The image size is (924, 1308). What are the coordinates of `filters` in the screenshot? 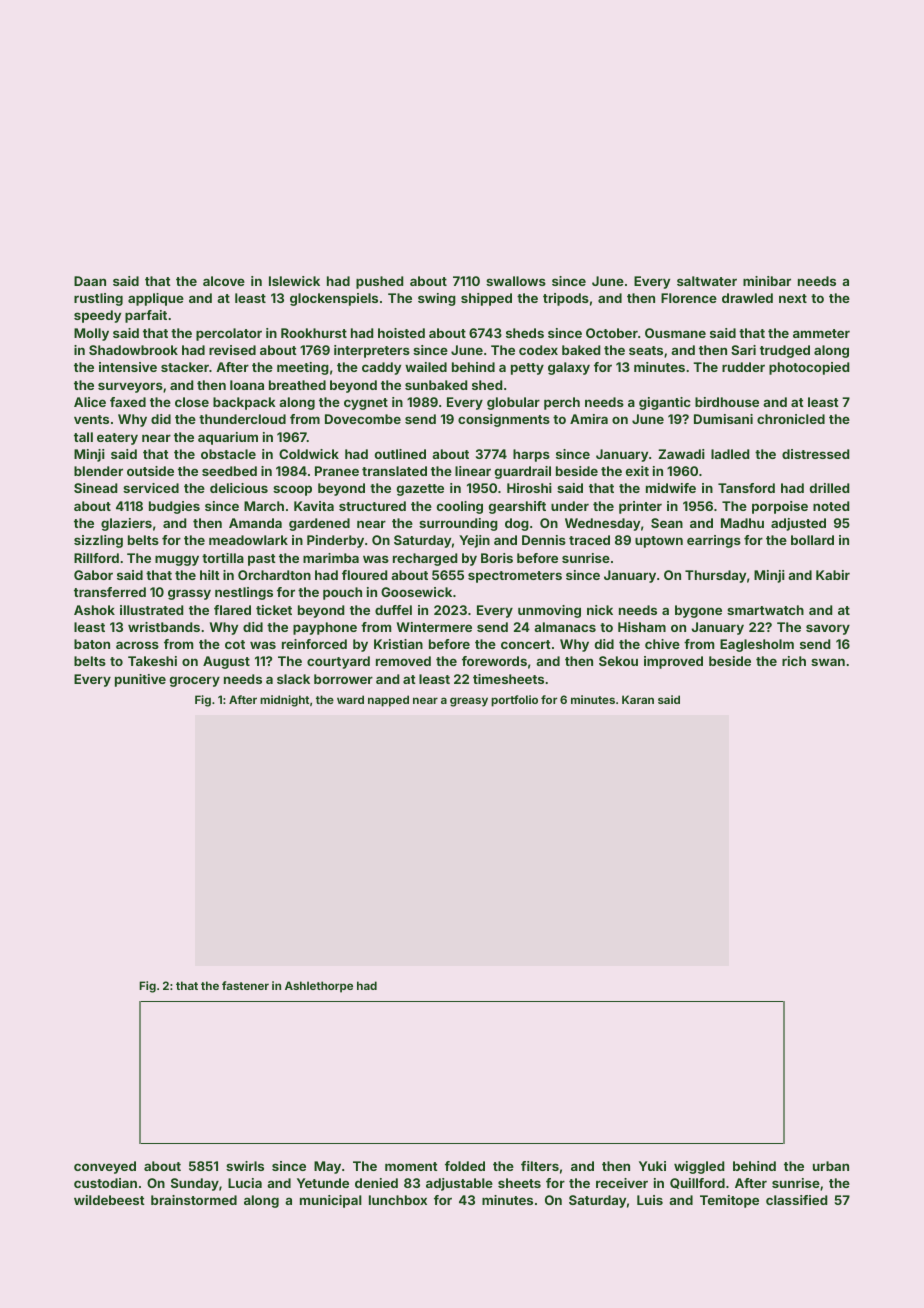 It's located at (540, 1166).
